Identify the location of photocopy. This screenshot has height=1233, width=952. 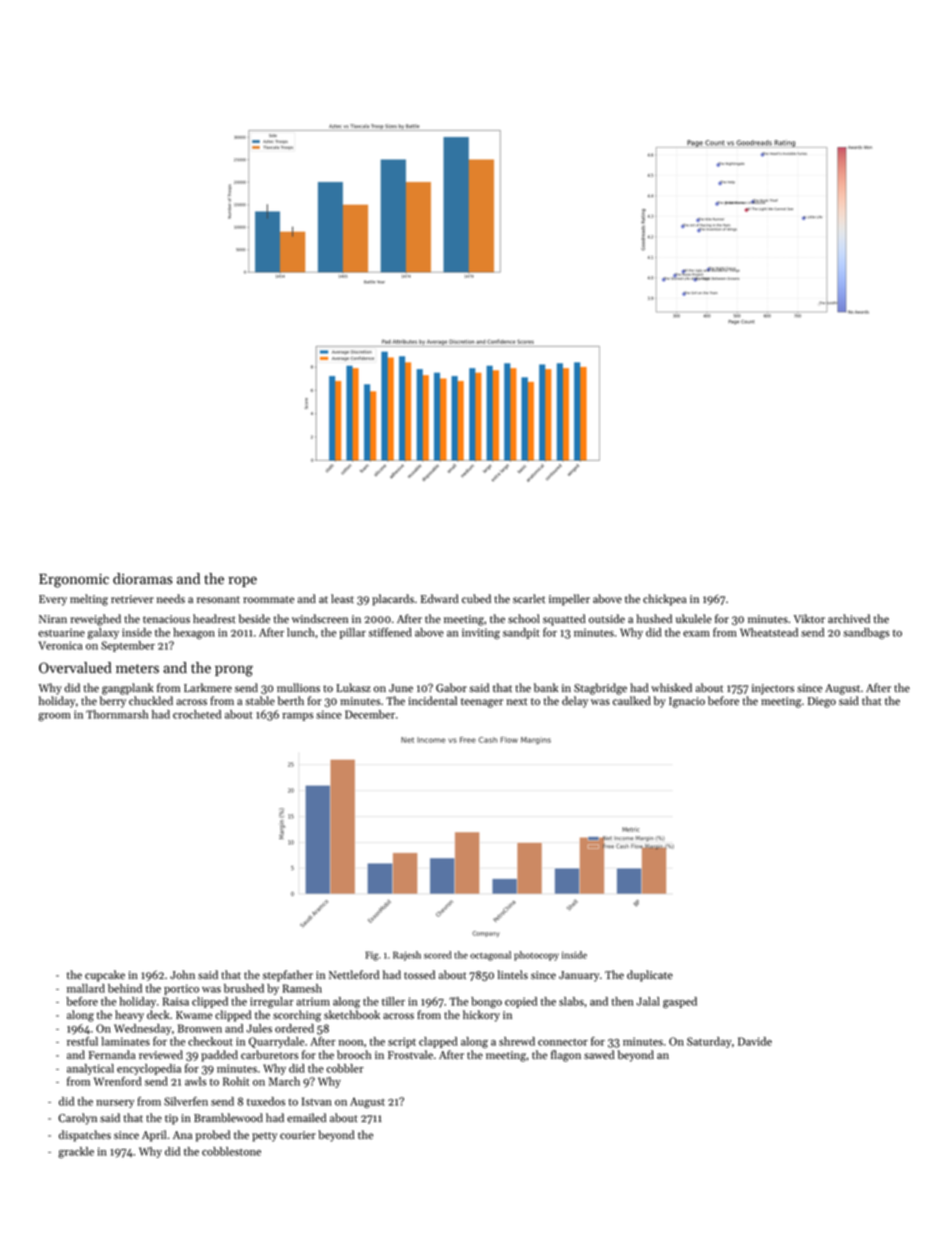
(536, 956).
